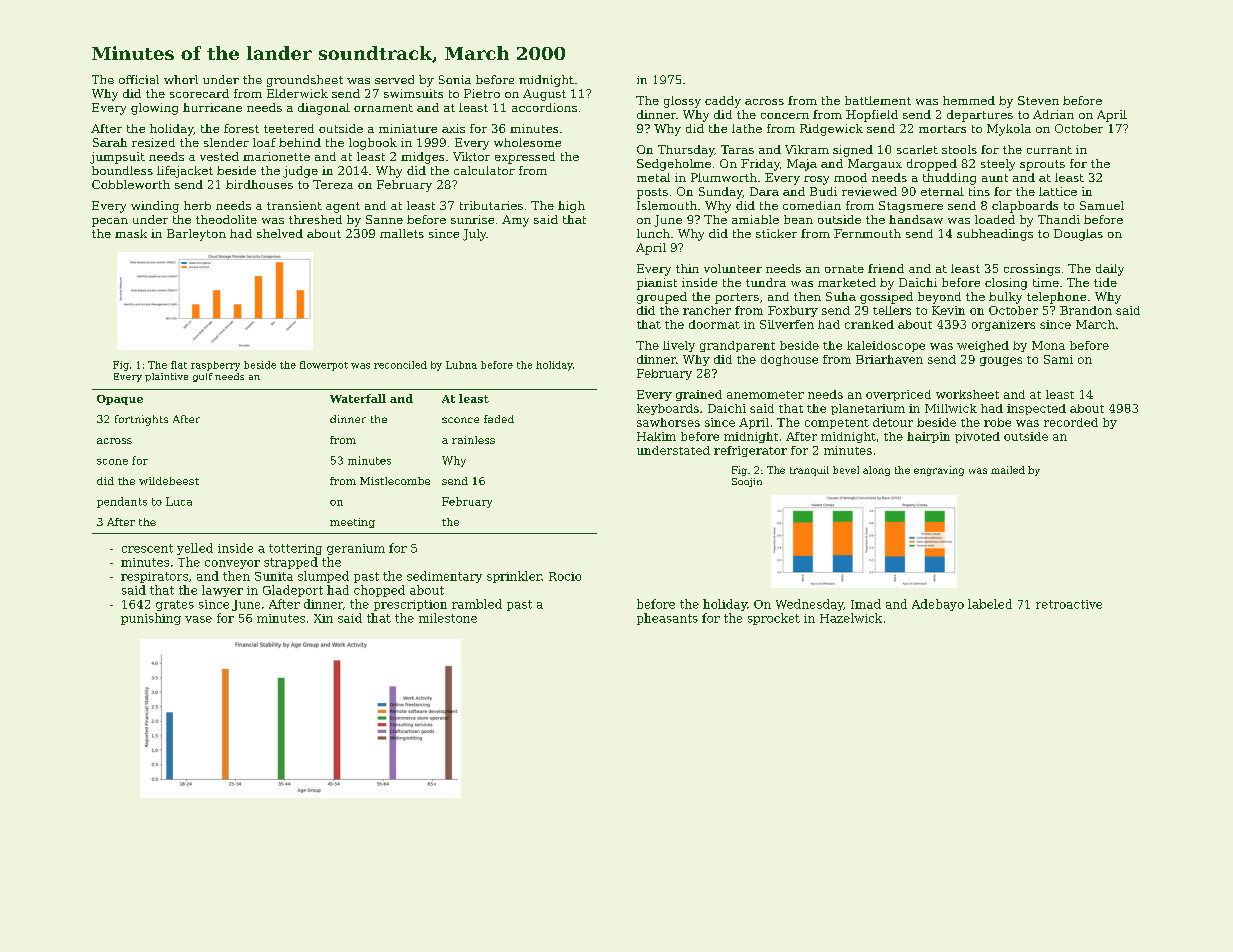  I want to click on Douglas, so click(1078, 235).
